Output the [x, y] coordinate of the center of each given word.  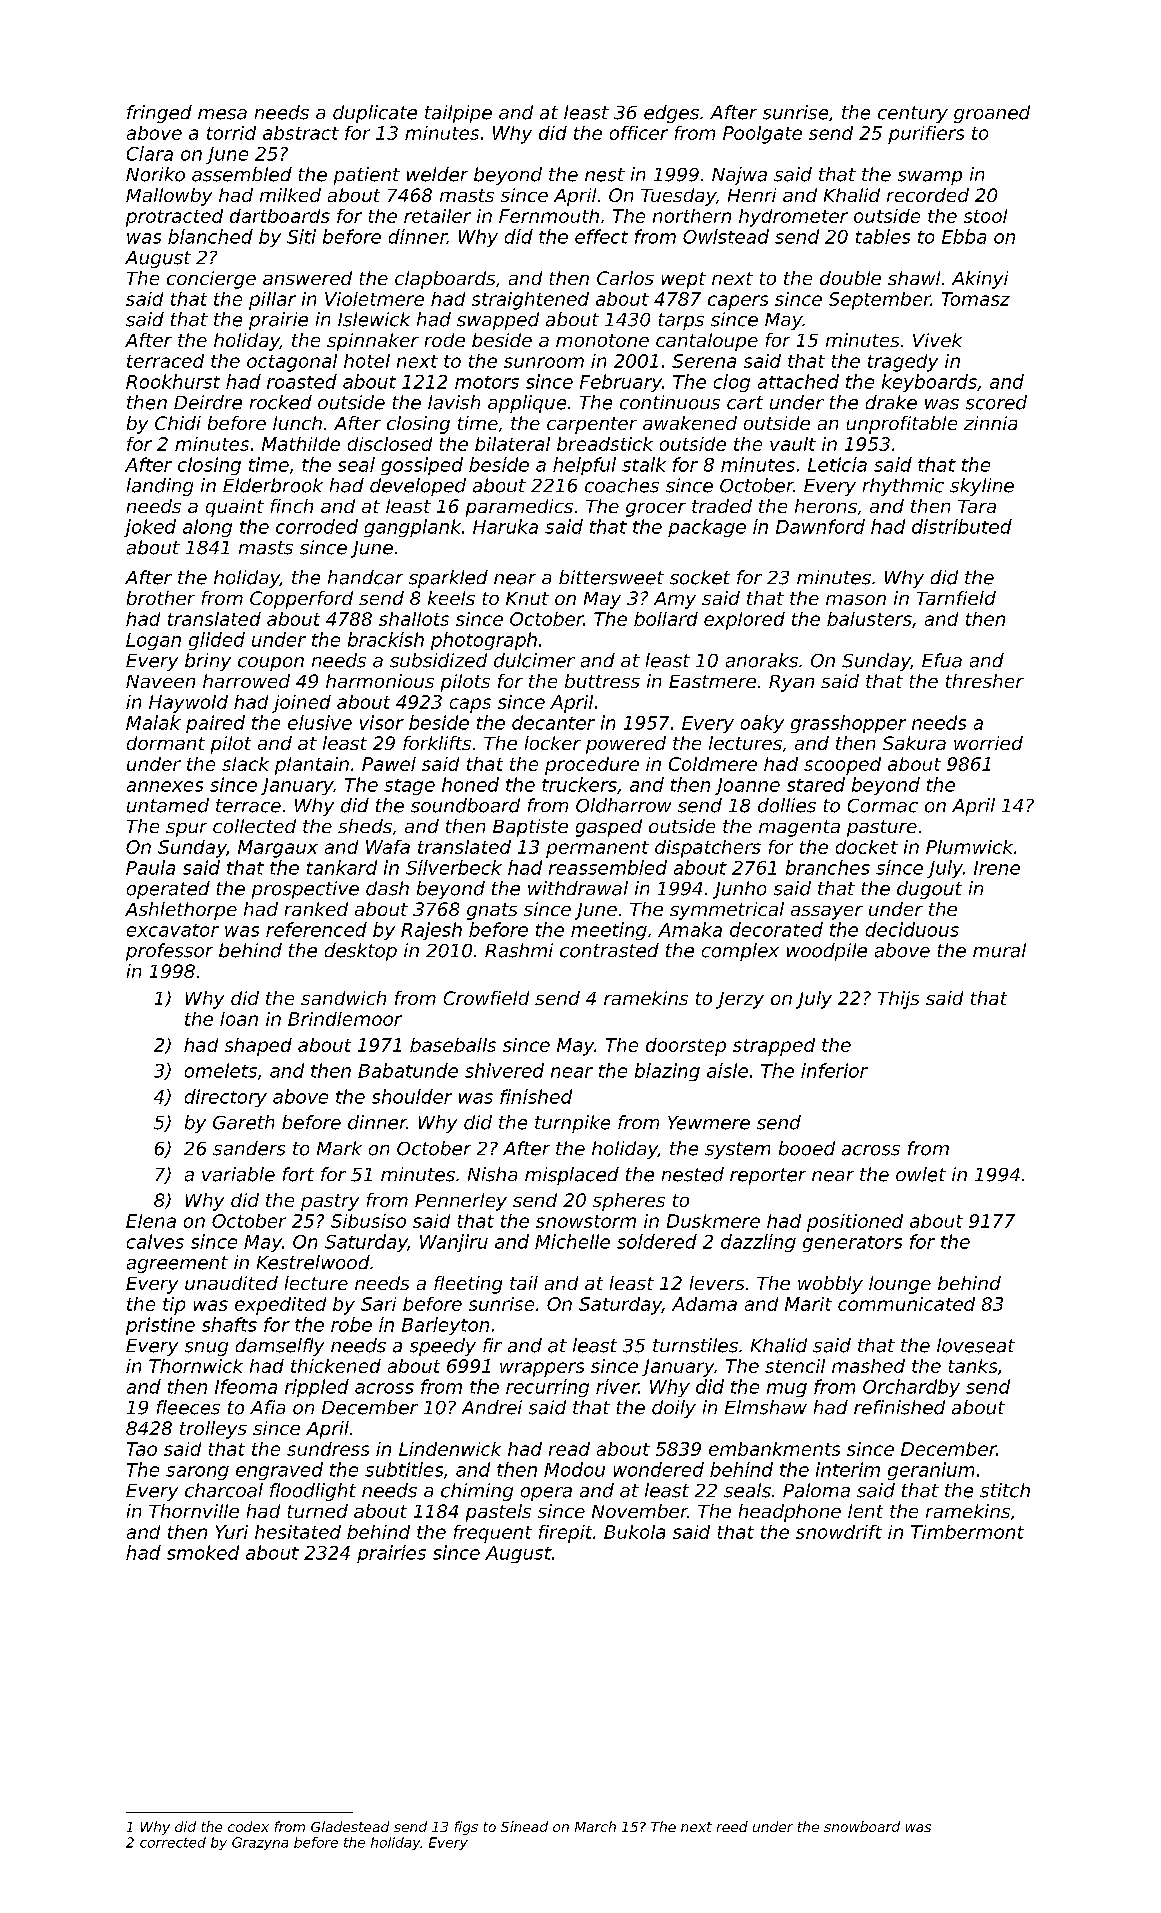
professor [169, 952]
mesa [222, 114]
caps [470, 705]
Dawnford [820, 526]
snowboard [862, 1826]
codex [248, 1826]
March [595, 1826]
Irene [997, 868]
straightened [530, 301]
